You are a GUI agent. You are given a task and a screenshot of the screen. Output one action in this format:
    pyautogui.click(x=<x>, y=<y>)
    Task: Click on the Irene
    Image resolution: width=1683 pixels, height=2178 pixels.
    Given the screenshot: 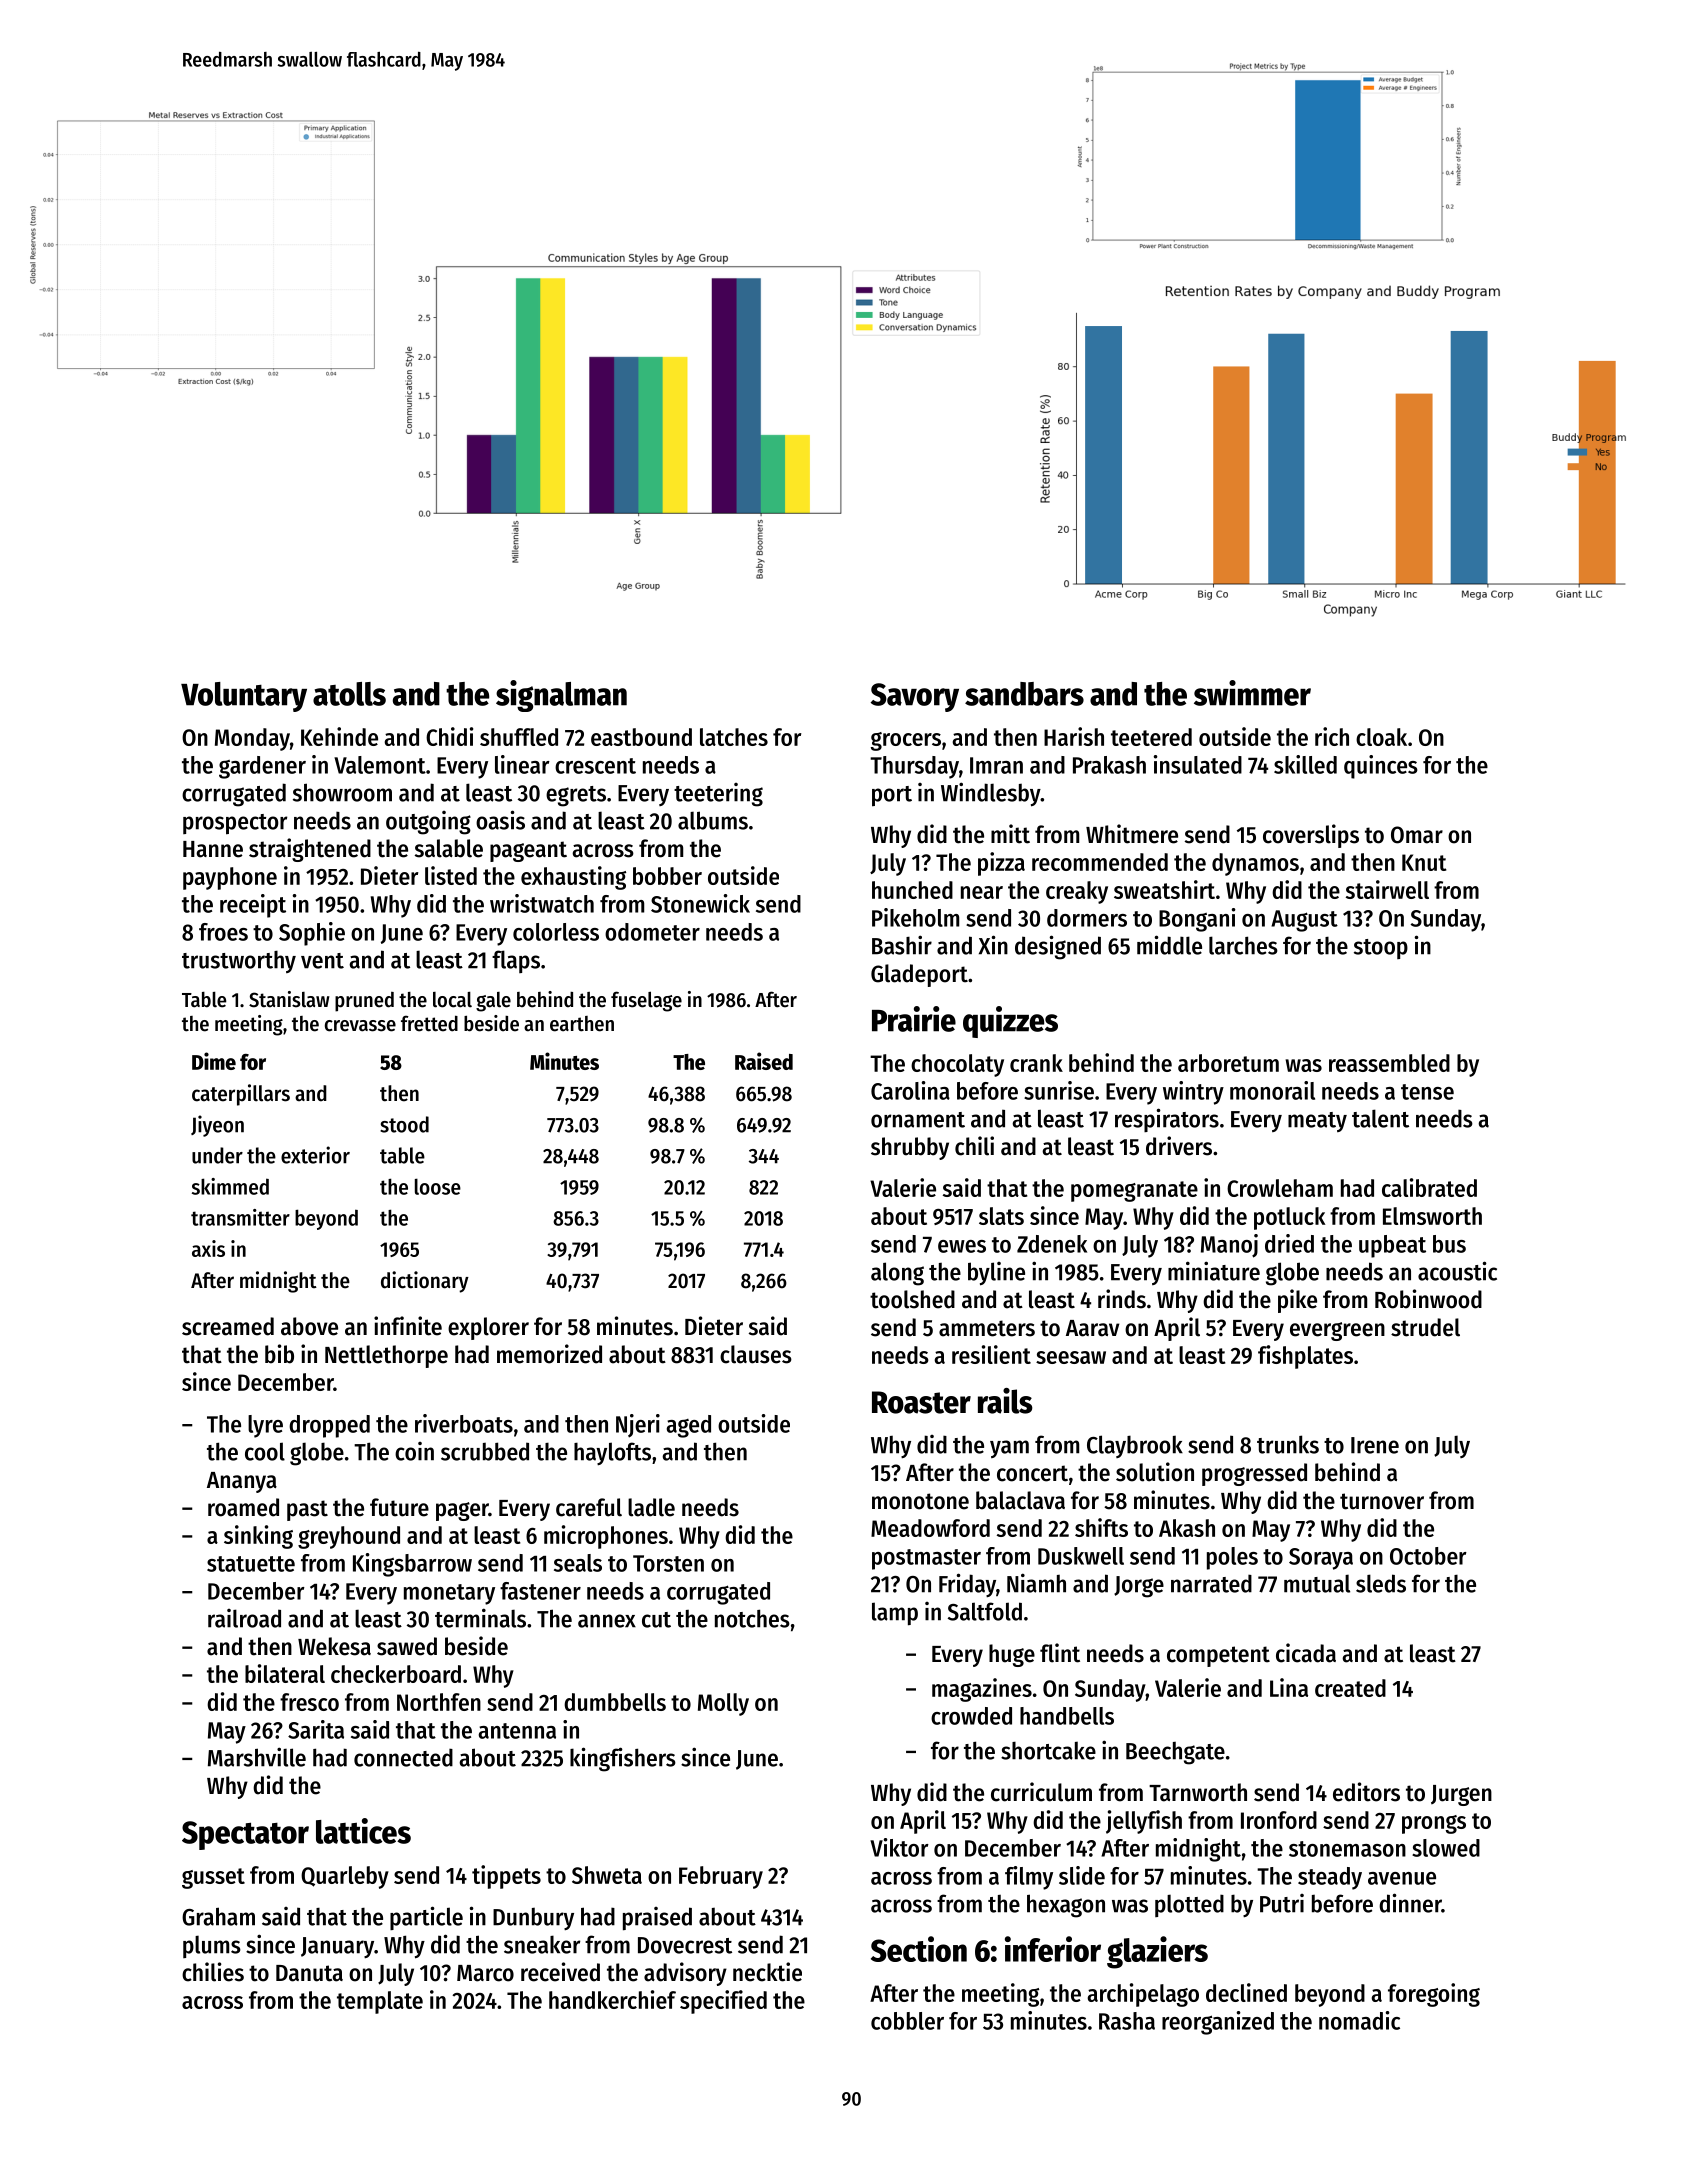 What is the action you would take?
    pyautogui.click(x=1375, y=1445)
